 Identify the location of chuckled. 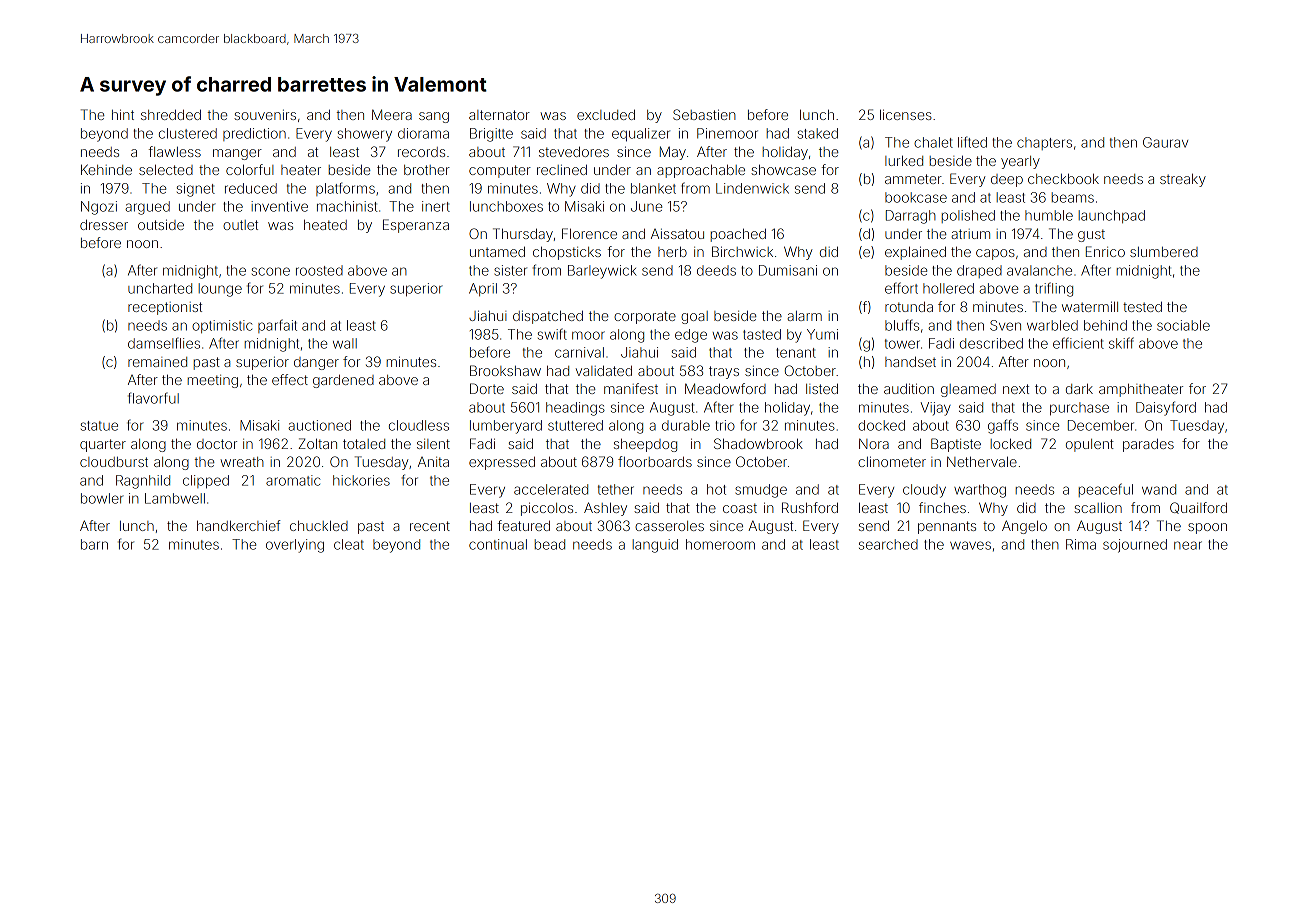
(319, 526).
